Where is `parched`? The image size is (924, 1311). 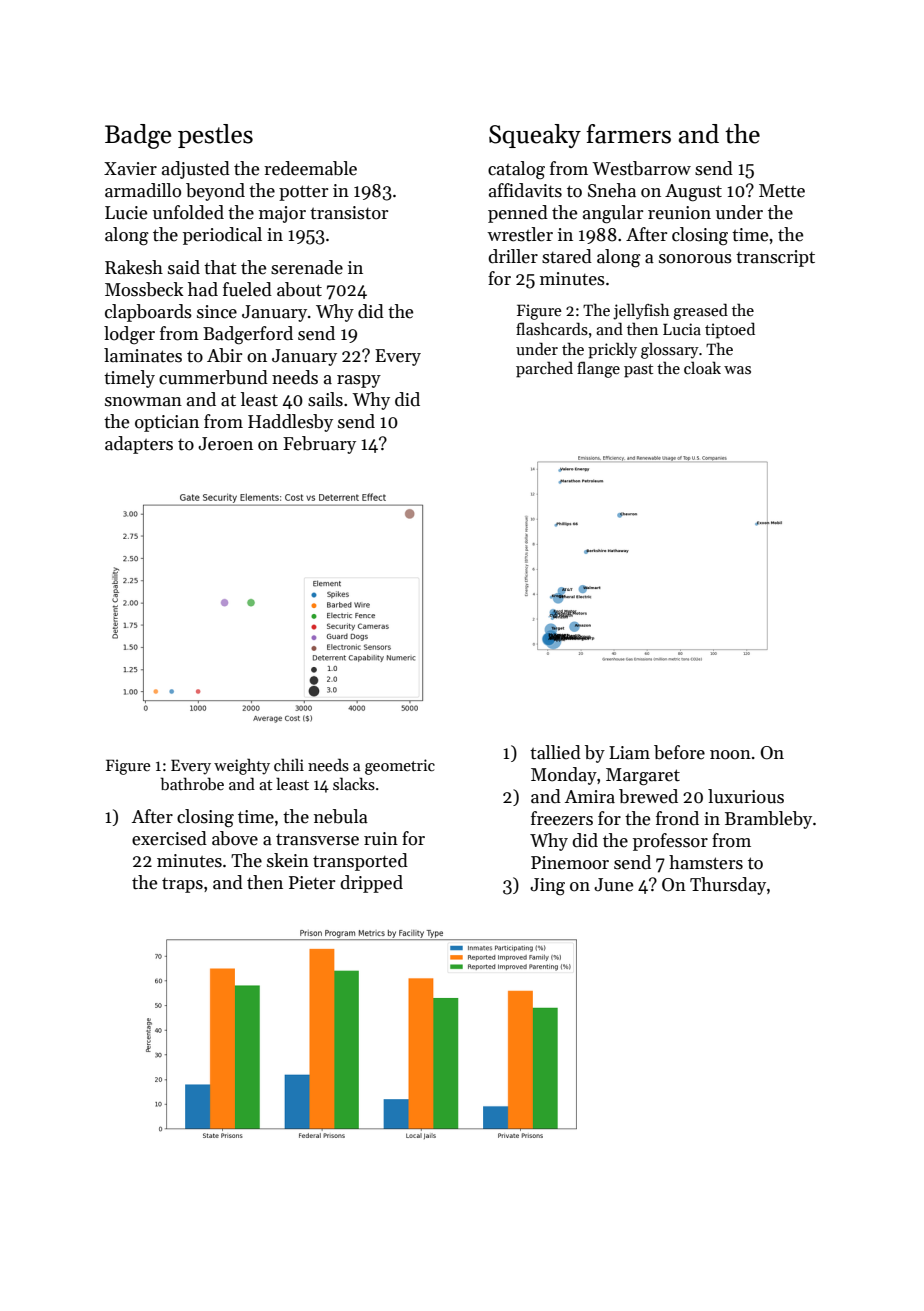
parched is located at coordinates (544, 369).
